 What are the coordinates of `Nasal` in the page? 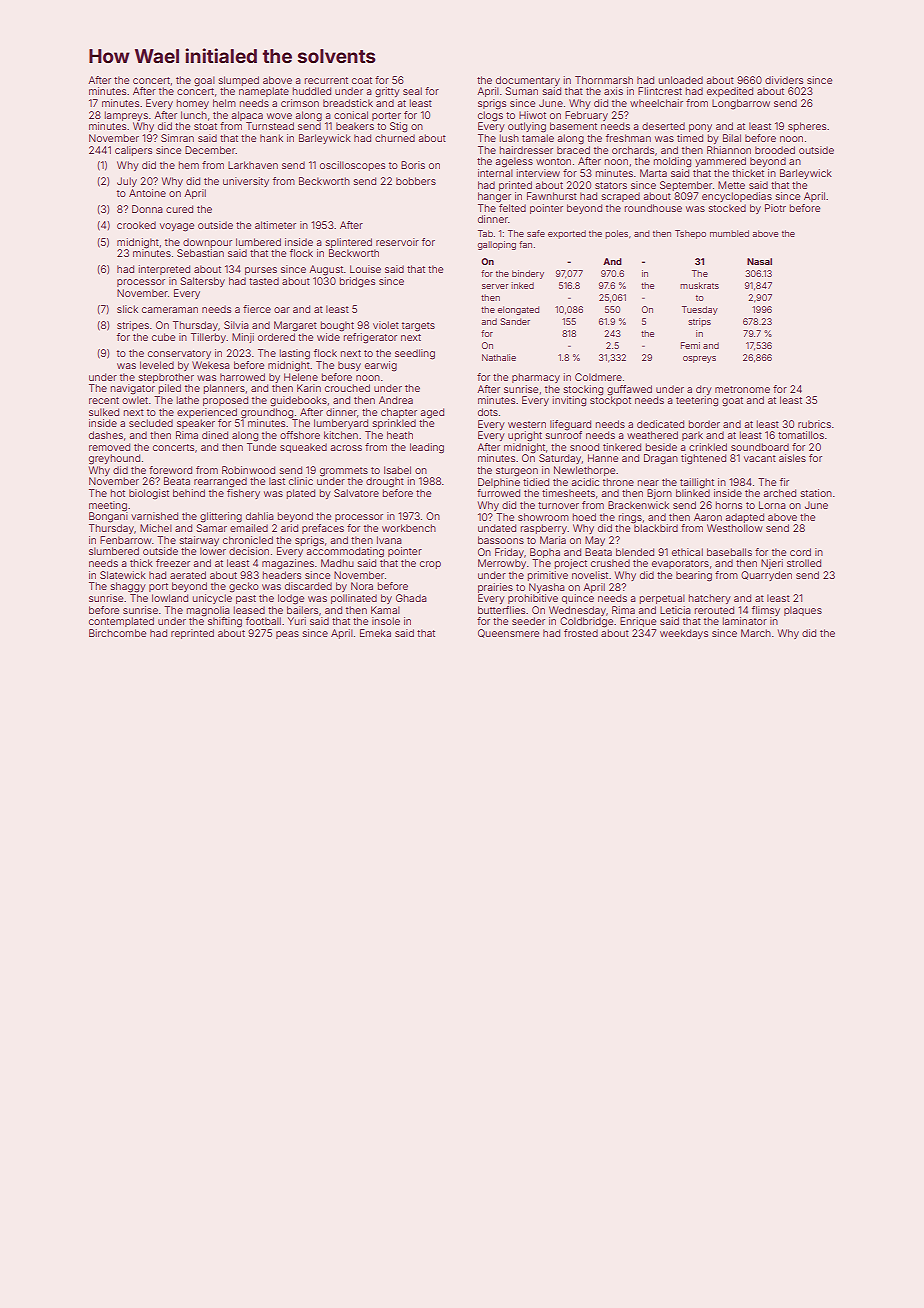 It's located at (759, 261).
